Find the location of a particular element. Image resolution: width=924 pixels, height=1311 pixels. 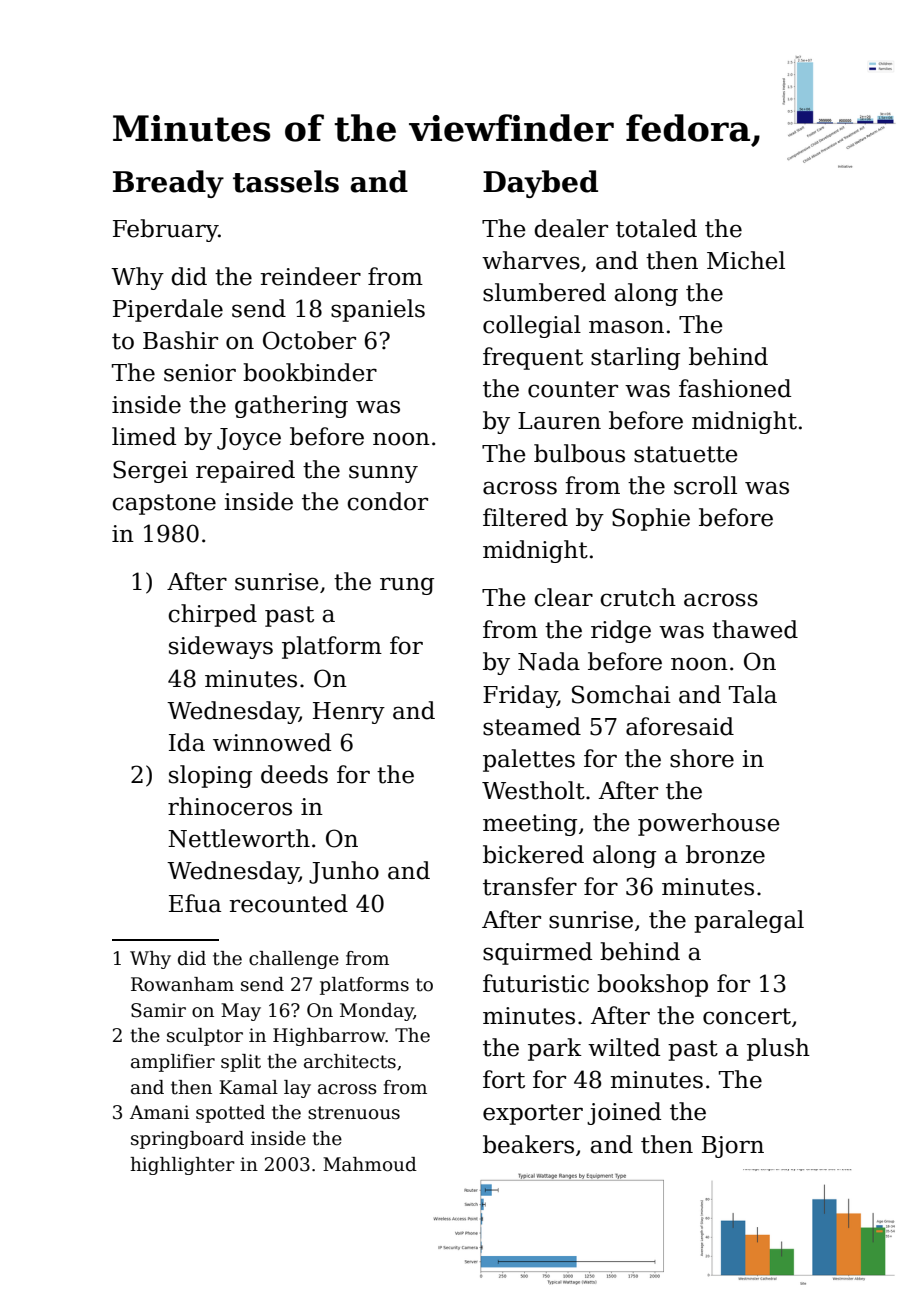

Westholt is located at coordinates (533, 790).
